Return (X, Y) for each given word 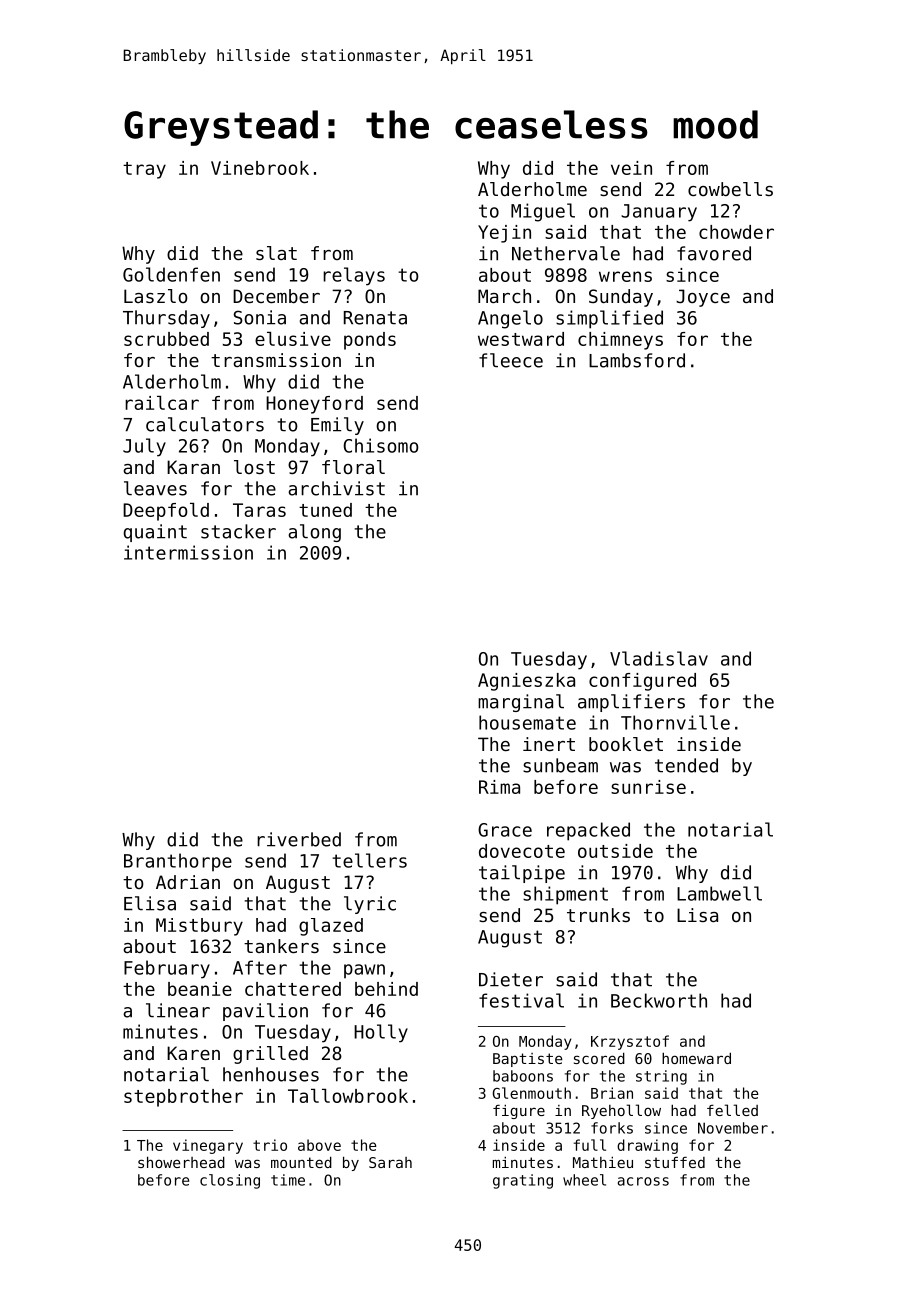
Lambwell (719, 893)
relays (354, 276)
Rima (499, 787)
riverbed (299, 839)
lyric (370, 905)
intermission (188, 552)
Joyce (703, 298)
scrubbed (166, 339)
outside (615, 851)
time (288, 1180)
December (276, 296)
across (643, 1181)
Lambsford (637, 360)
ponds (370, 341)
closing (230, 1181)
